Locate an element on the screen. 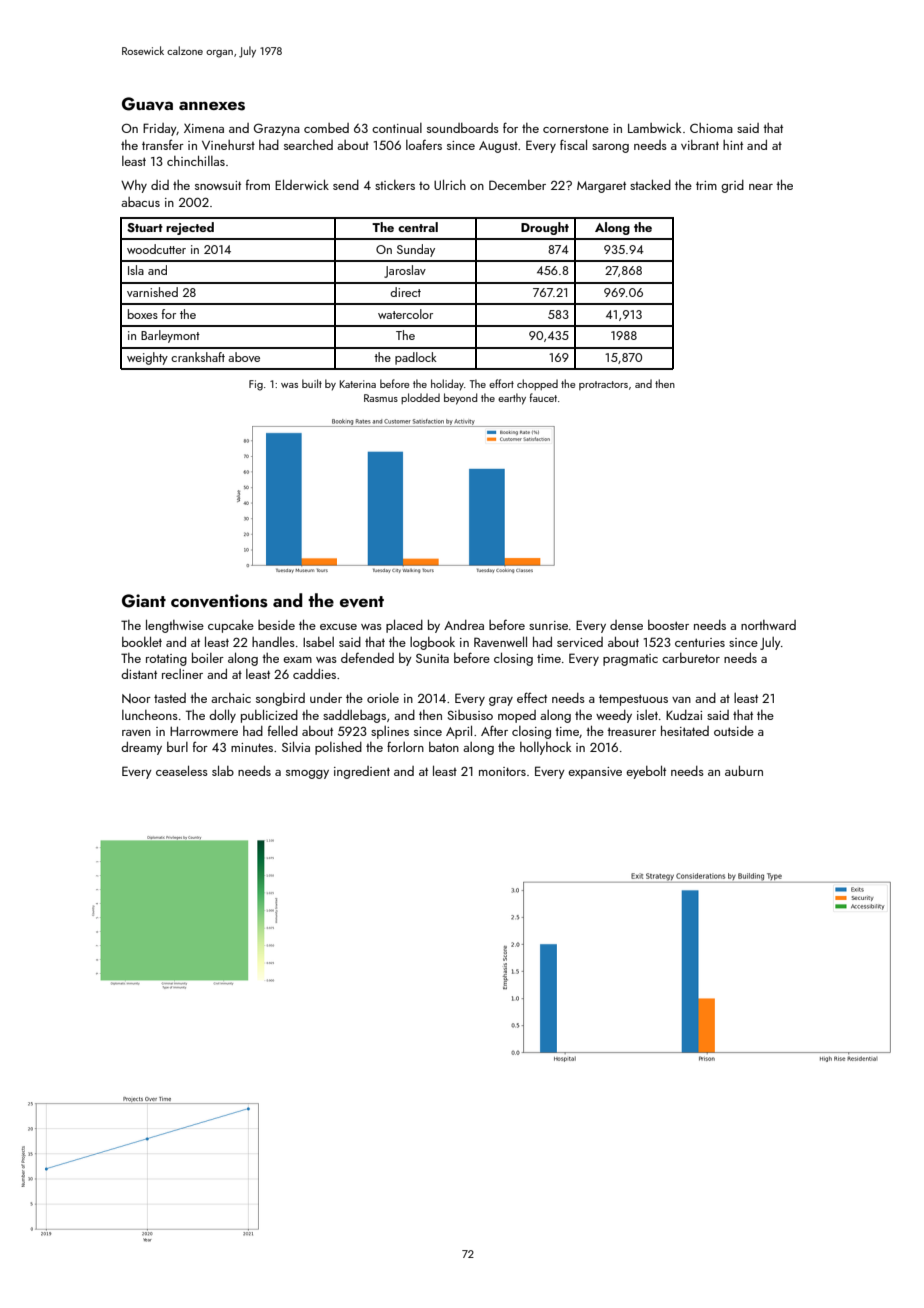  built is located at coordinates (312, 383).
